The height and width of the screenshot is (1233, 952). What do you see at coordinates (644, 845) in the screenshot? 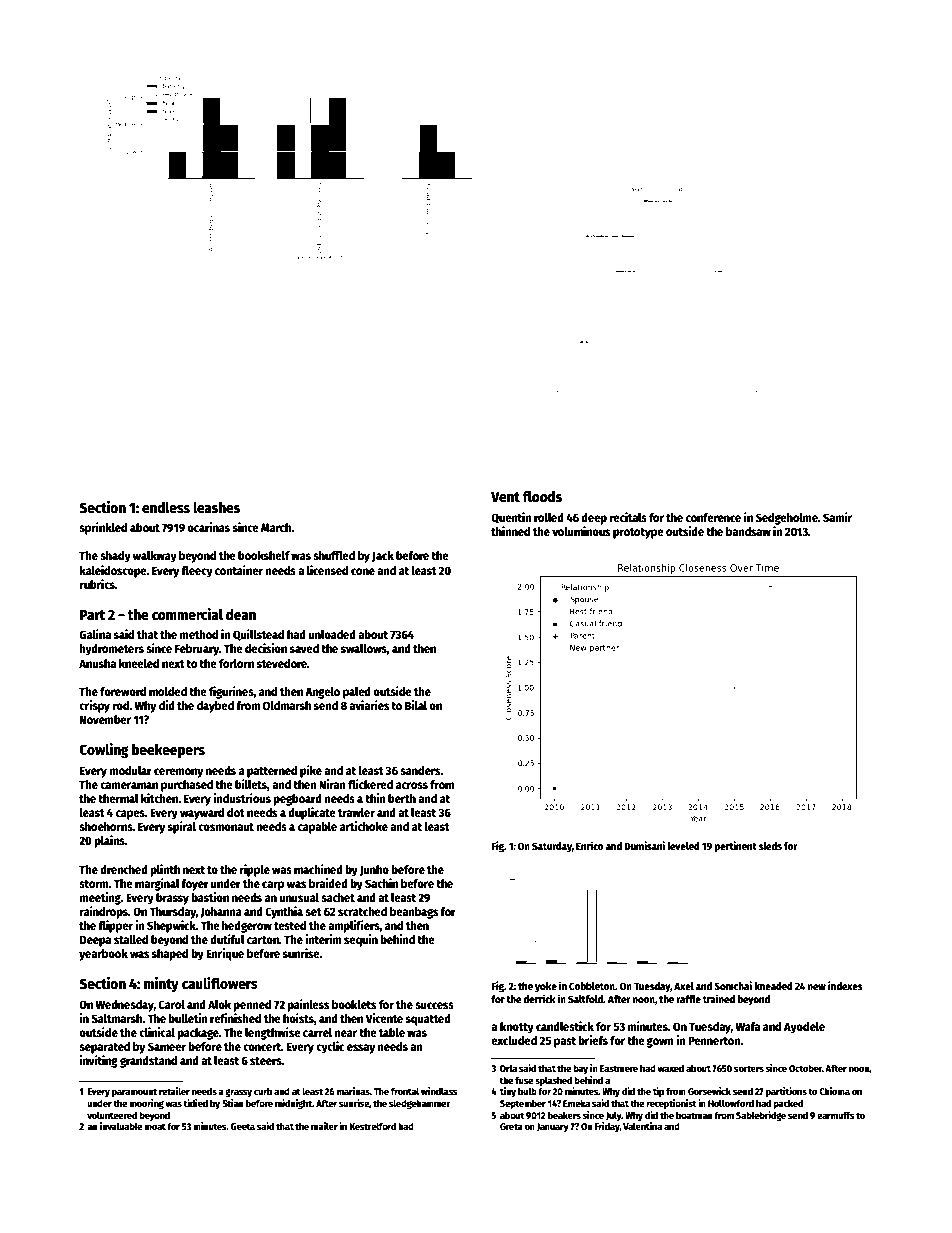
I see `Dumisani` at bounding box center [644, 845].
